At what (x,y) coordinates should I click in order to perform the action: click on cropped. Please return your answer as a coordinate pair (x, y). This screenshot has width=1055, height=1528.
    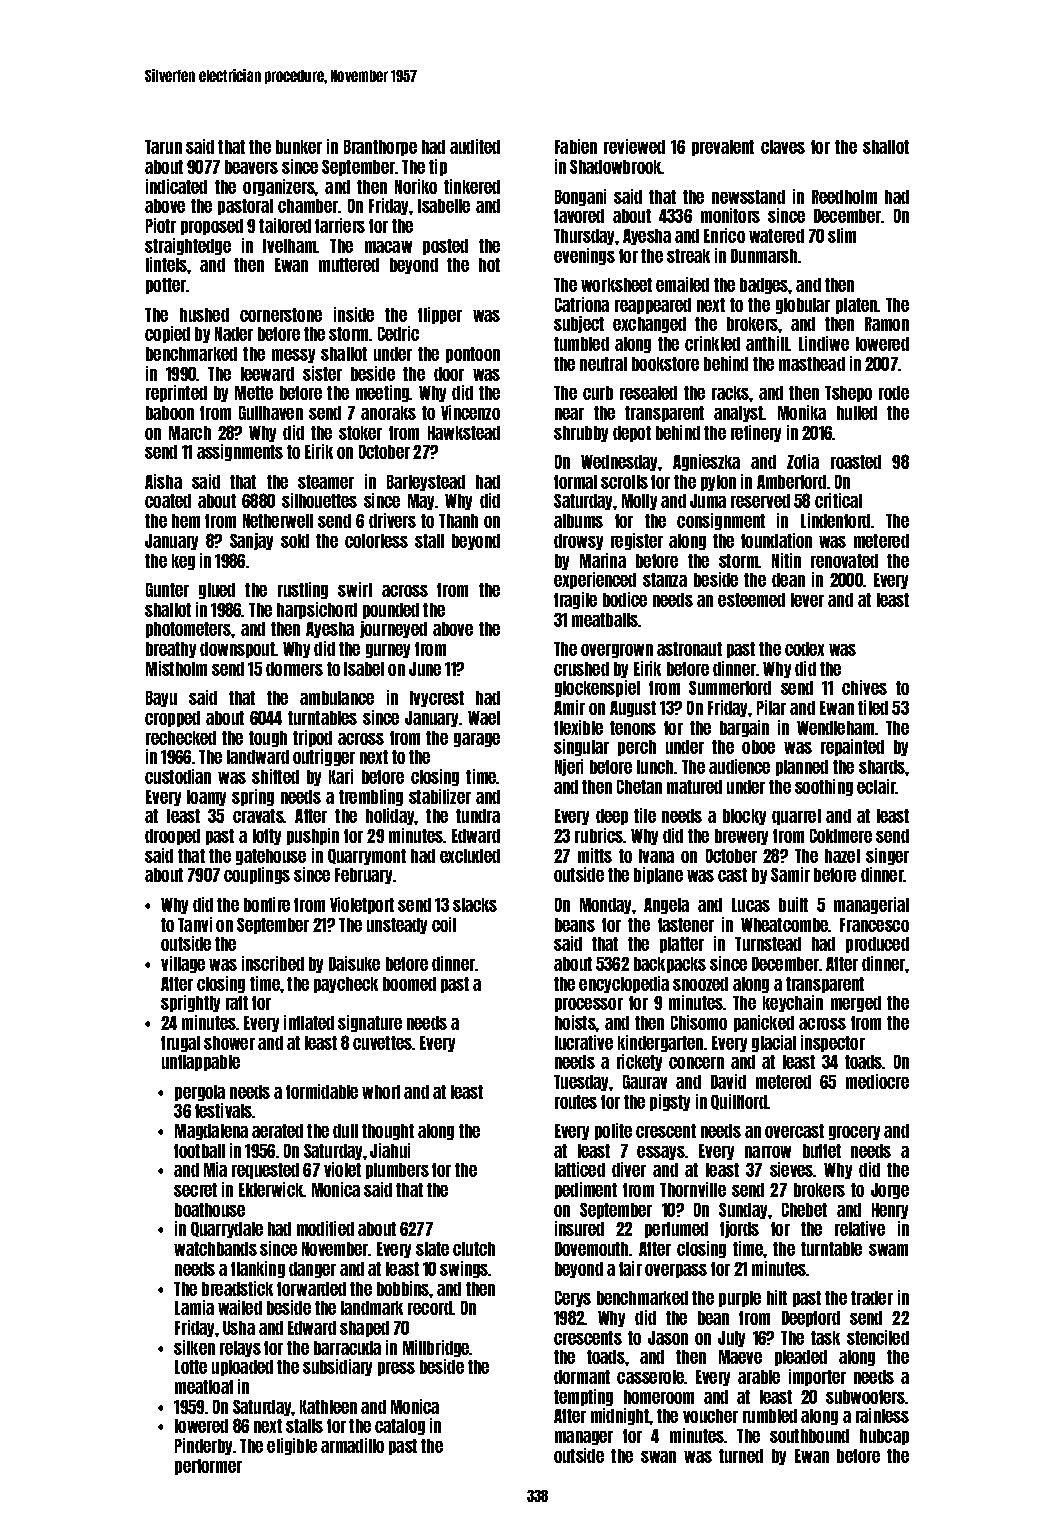
    Looking at the image, I should click on (172, 719).
